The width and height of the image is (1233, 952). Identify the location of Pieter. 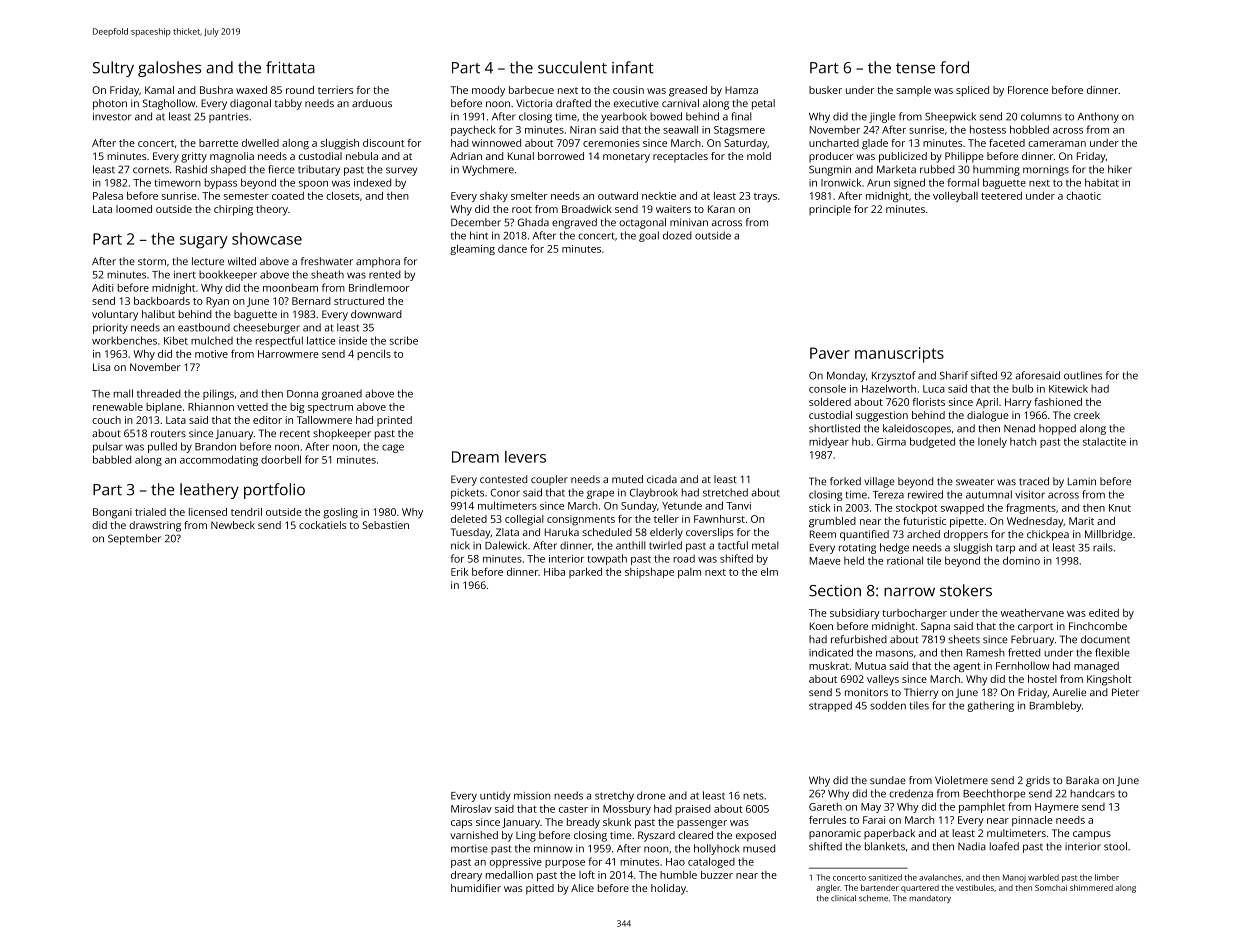
(1126, 692).
